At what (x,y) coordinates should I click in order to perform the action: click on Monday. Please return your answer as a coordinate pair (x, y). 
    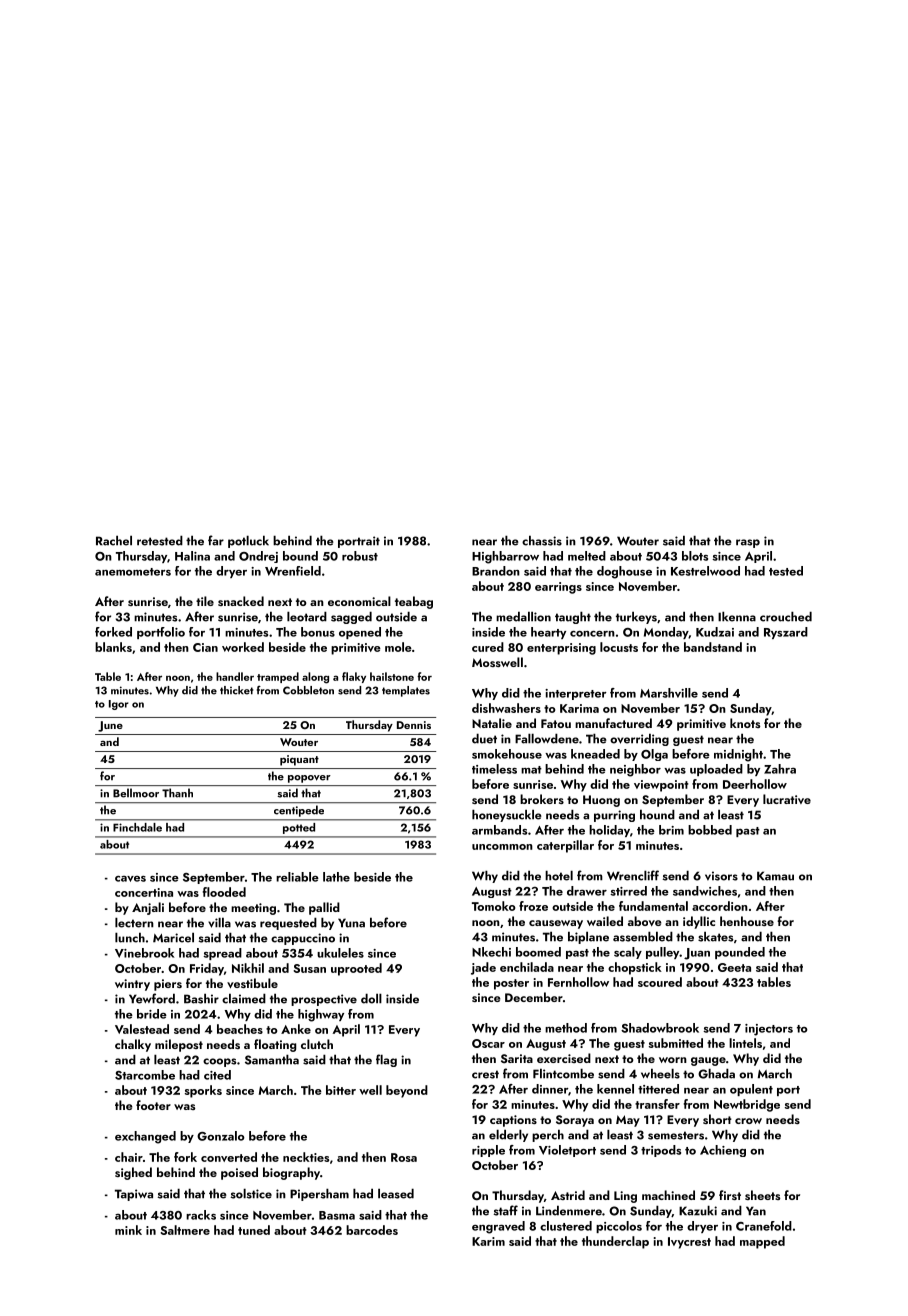
    Looking at the image, I should click on (666, 633).
